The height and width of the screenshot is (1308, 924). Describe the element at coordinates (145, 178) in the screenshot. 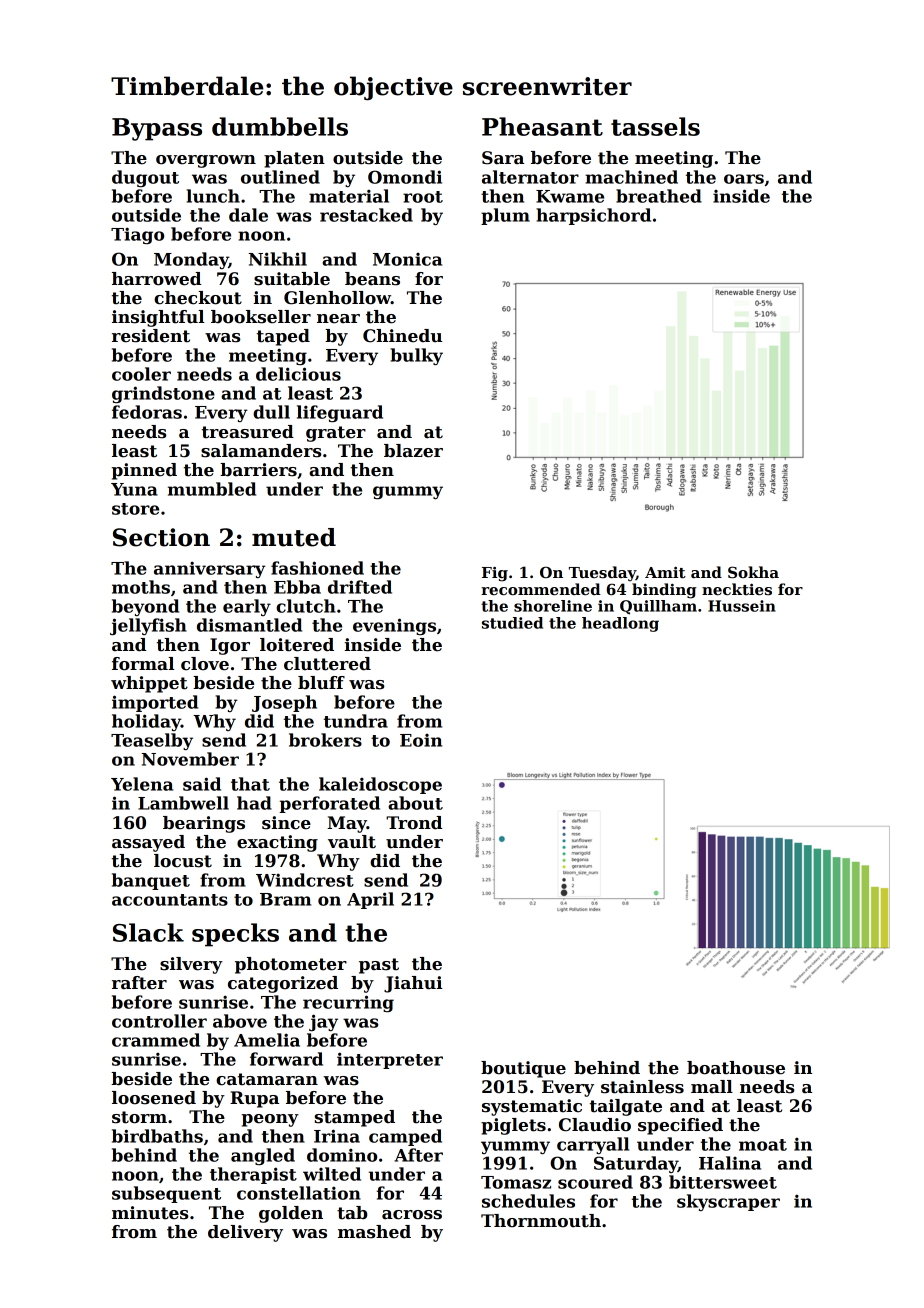

I see `dugout` at that location.
